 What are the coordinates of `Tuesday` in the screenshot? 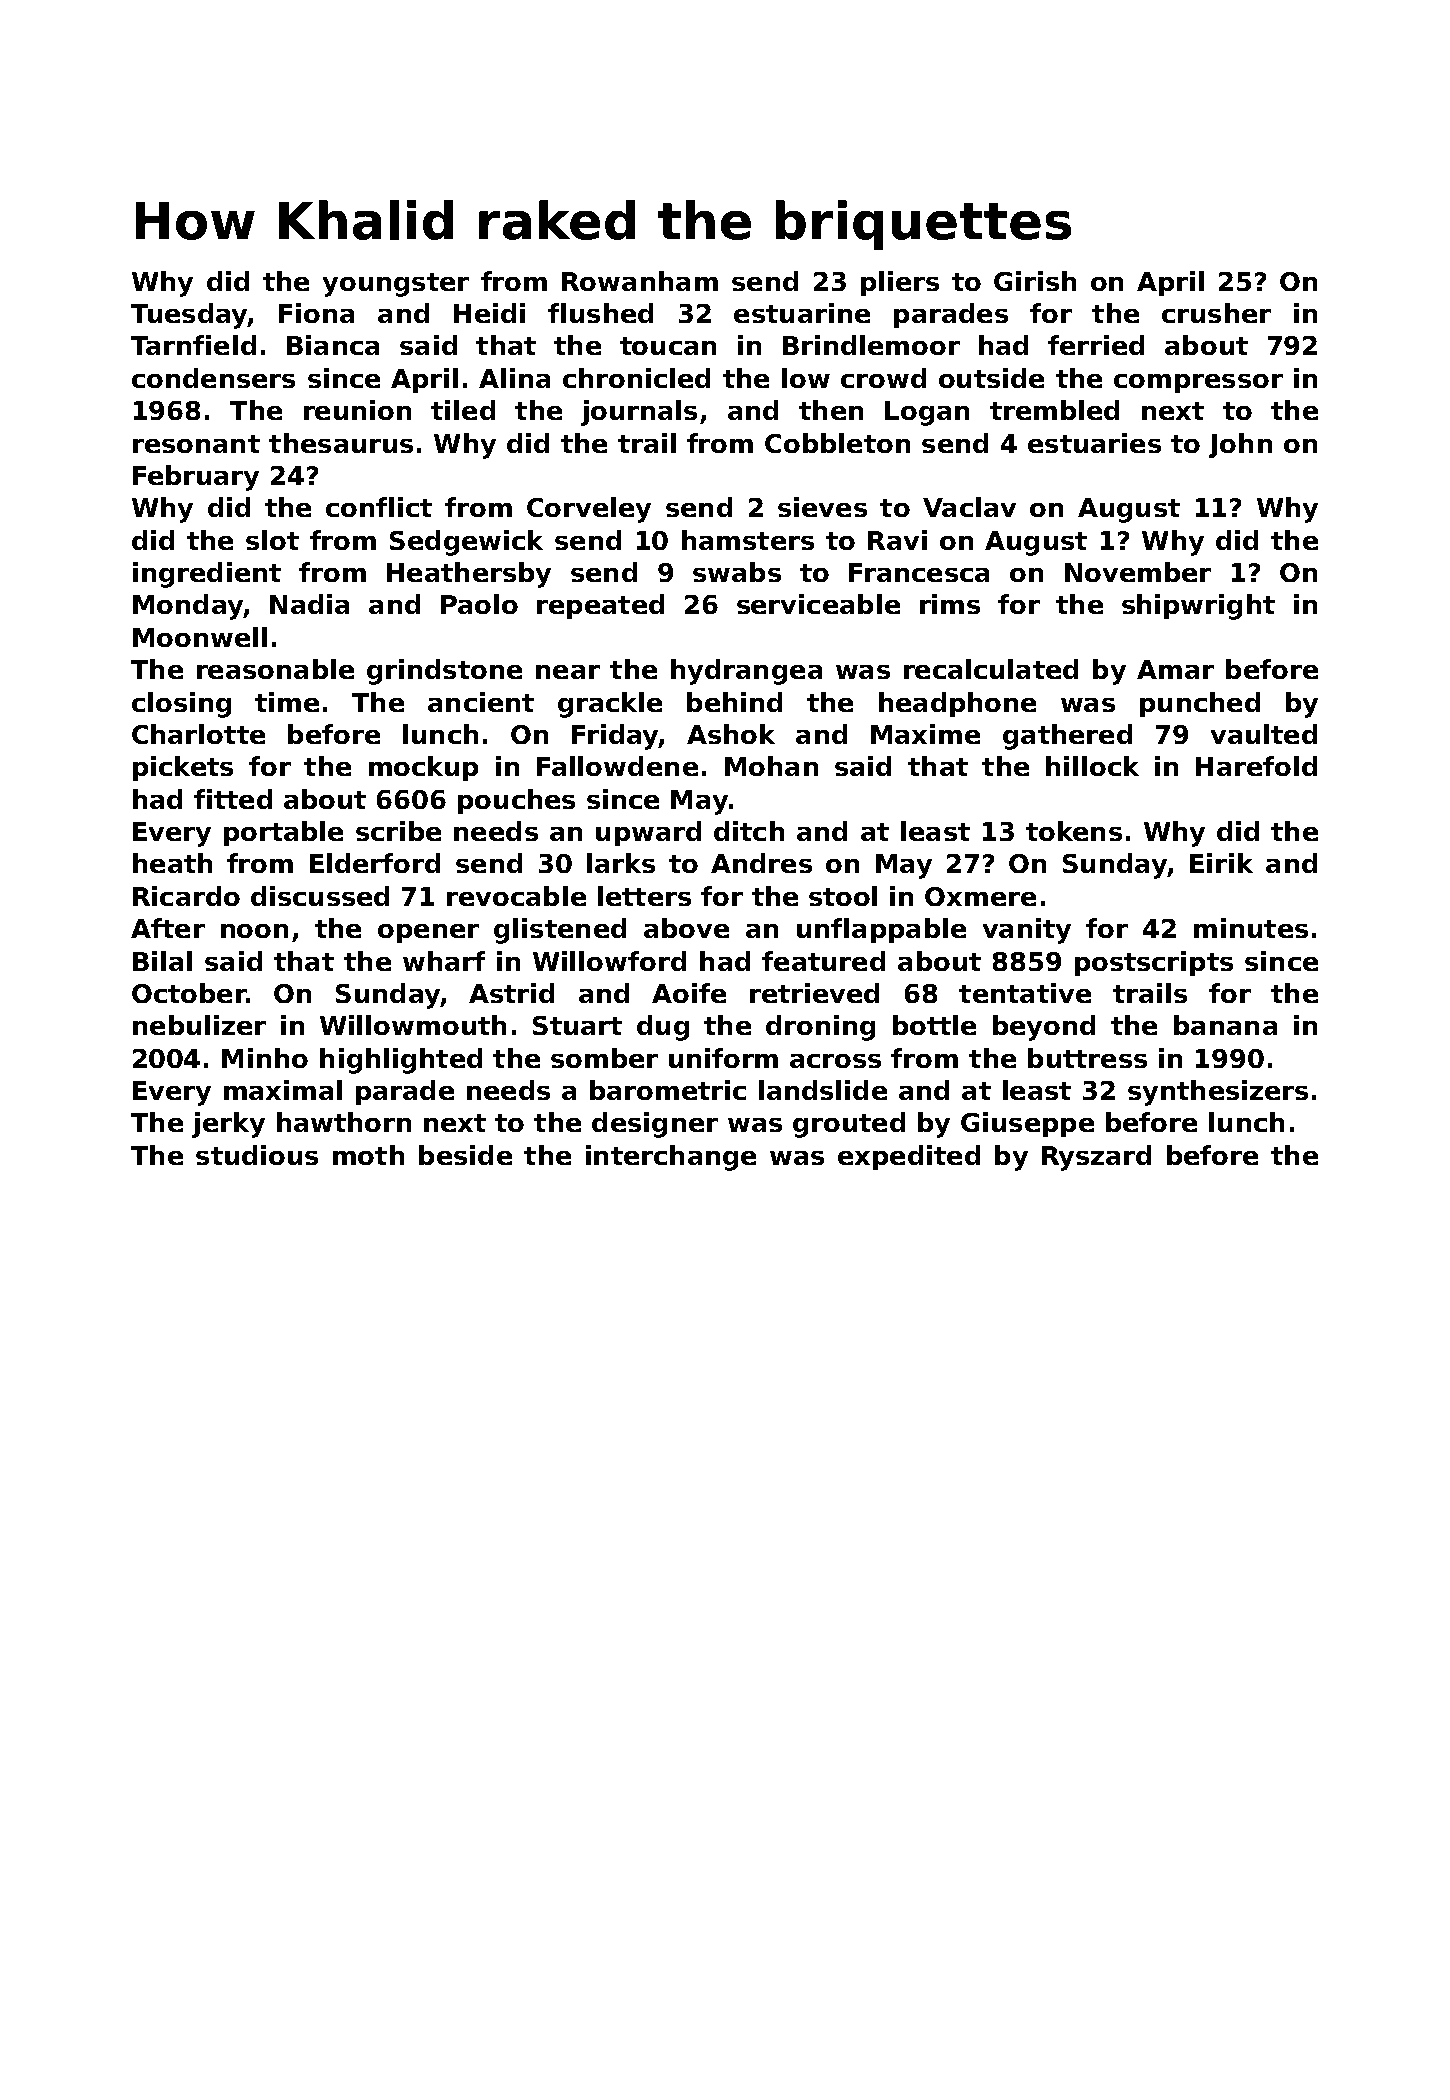 It's located at (189, 316).
